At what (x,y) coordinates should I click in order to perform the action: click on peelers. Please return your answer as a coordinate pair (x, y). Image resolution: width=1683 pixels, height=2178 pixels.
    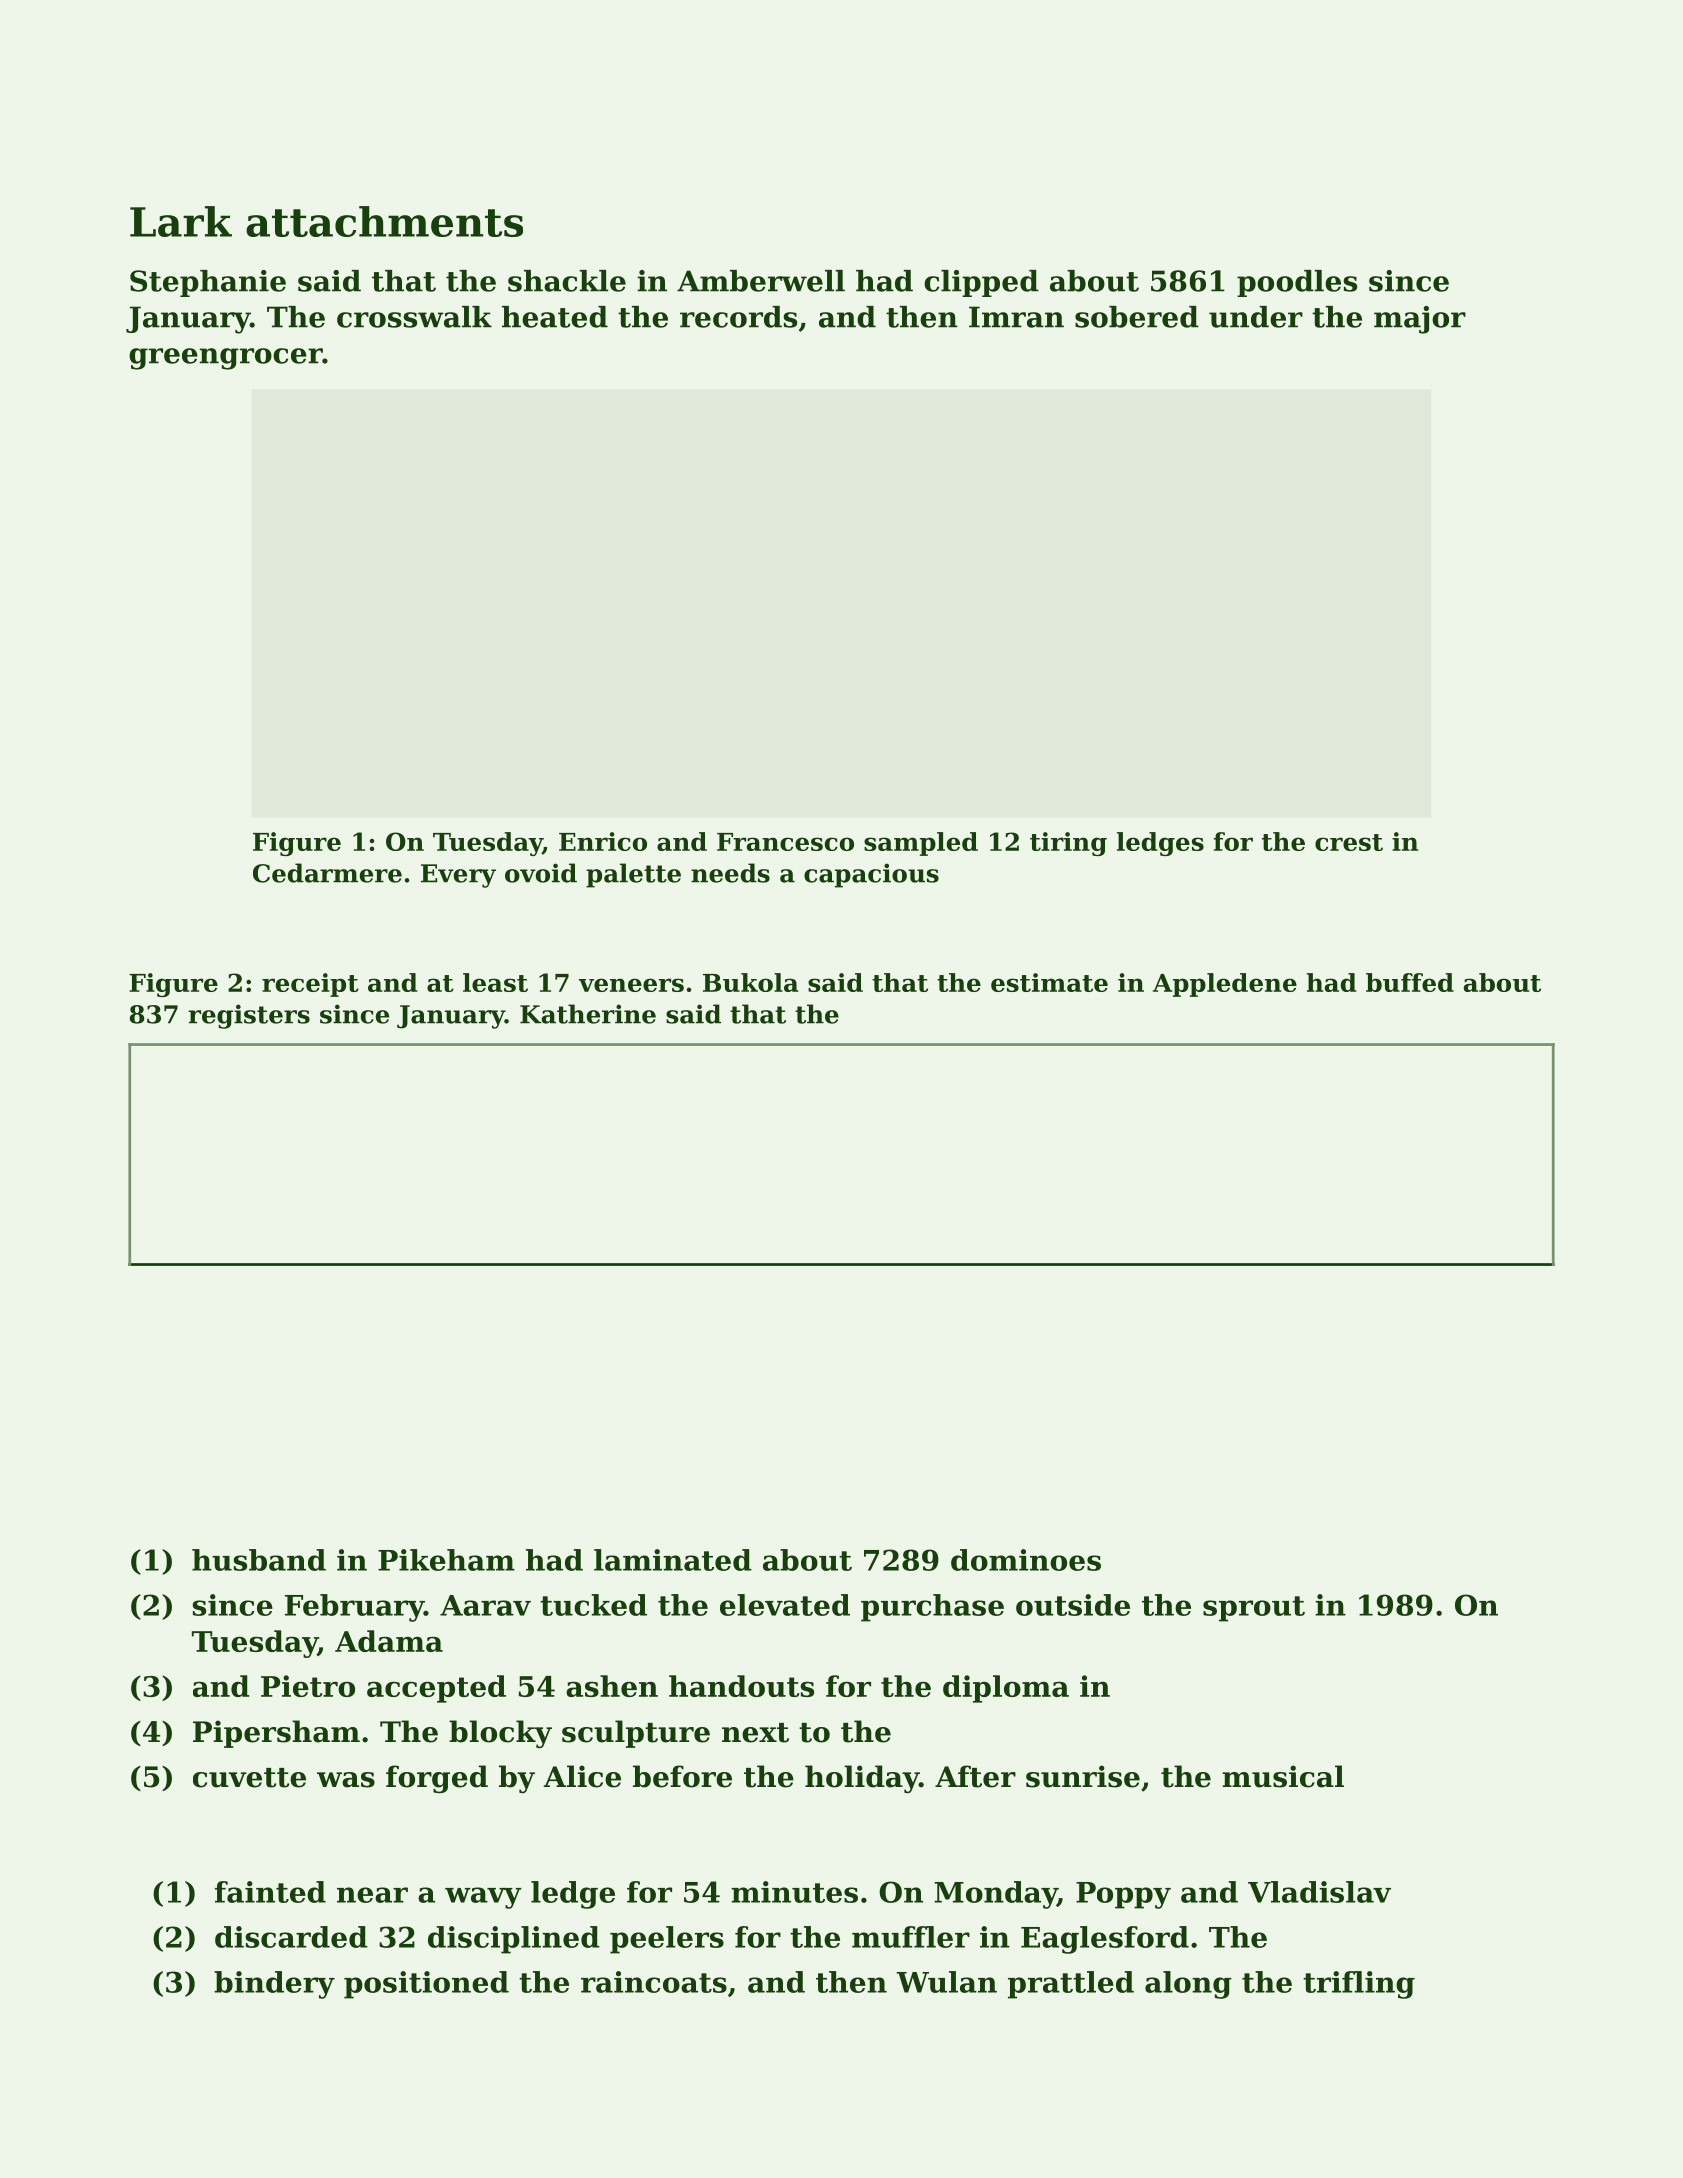
    Looking at the image, I should click on (667, 1940).
